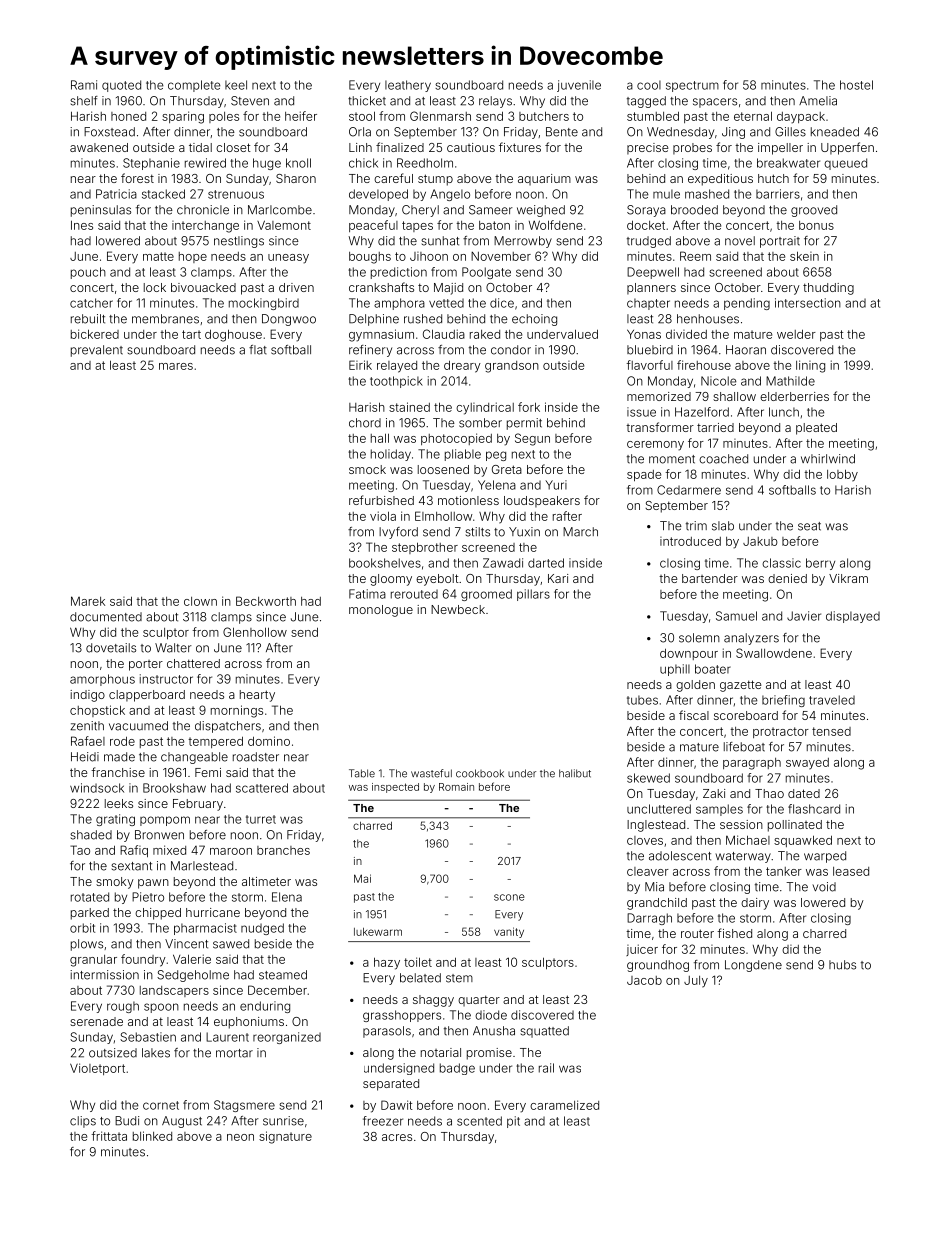 The image size is (952, 1233). What do you see at coordinates (644, 334) in the screenshot?
I see `Yonas` at bounding box center [644, 334].
